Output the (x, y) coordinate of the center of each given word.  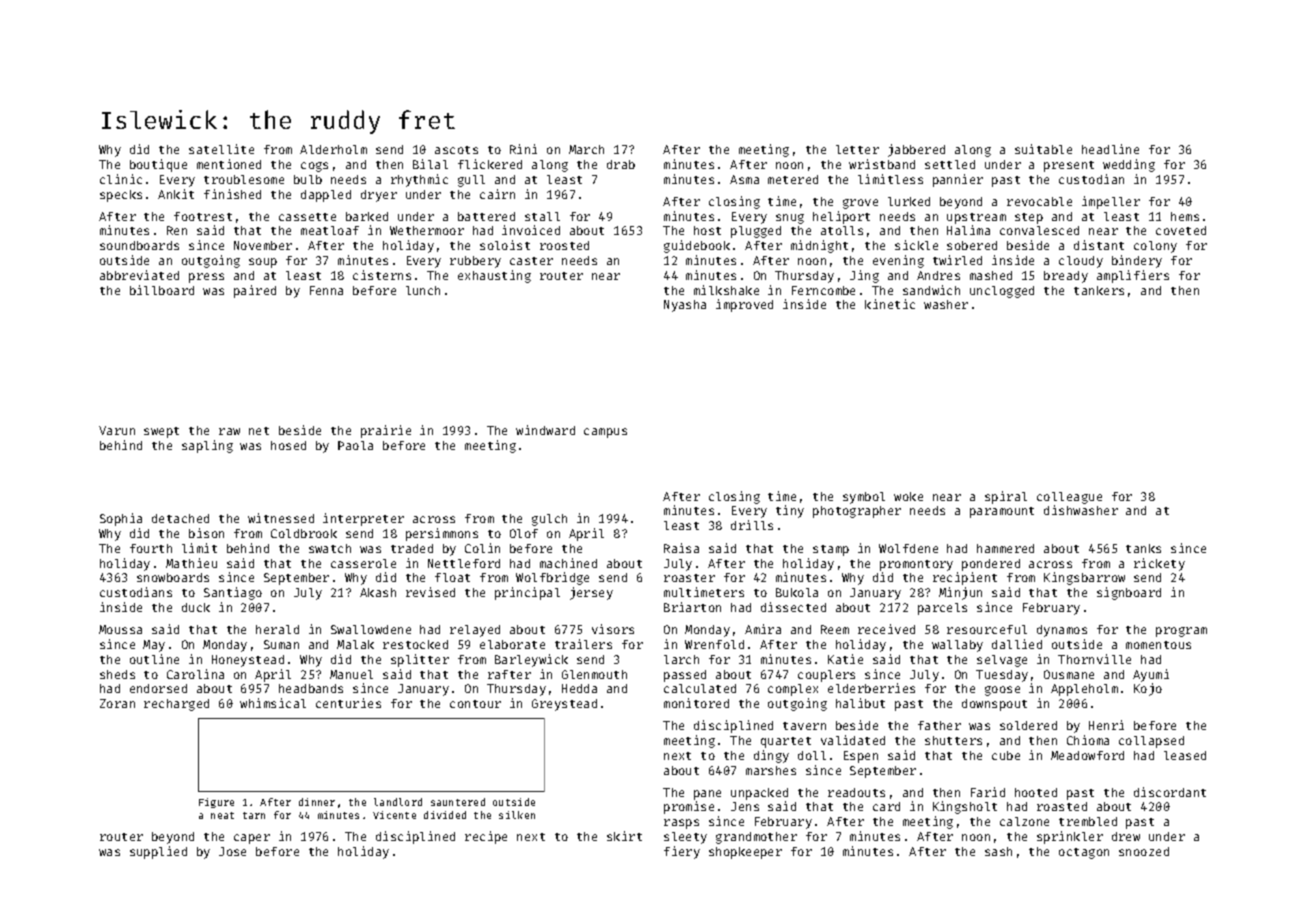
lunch (423, 290)
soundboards (139, 245)
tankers (1099, 290)
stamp (831, 550)
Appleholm (1084, 690)
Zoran (117, 703)
